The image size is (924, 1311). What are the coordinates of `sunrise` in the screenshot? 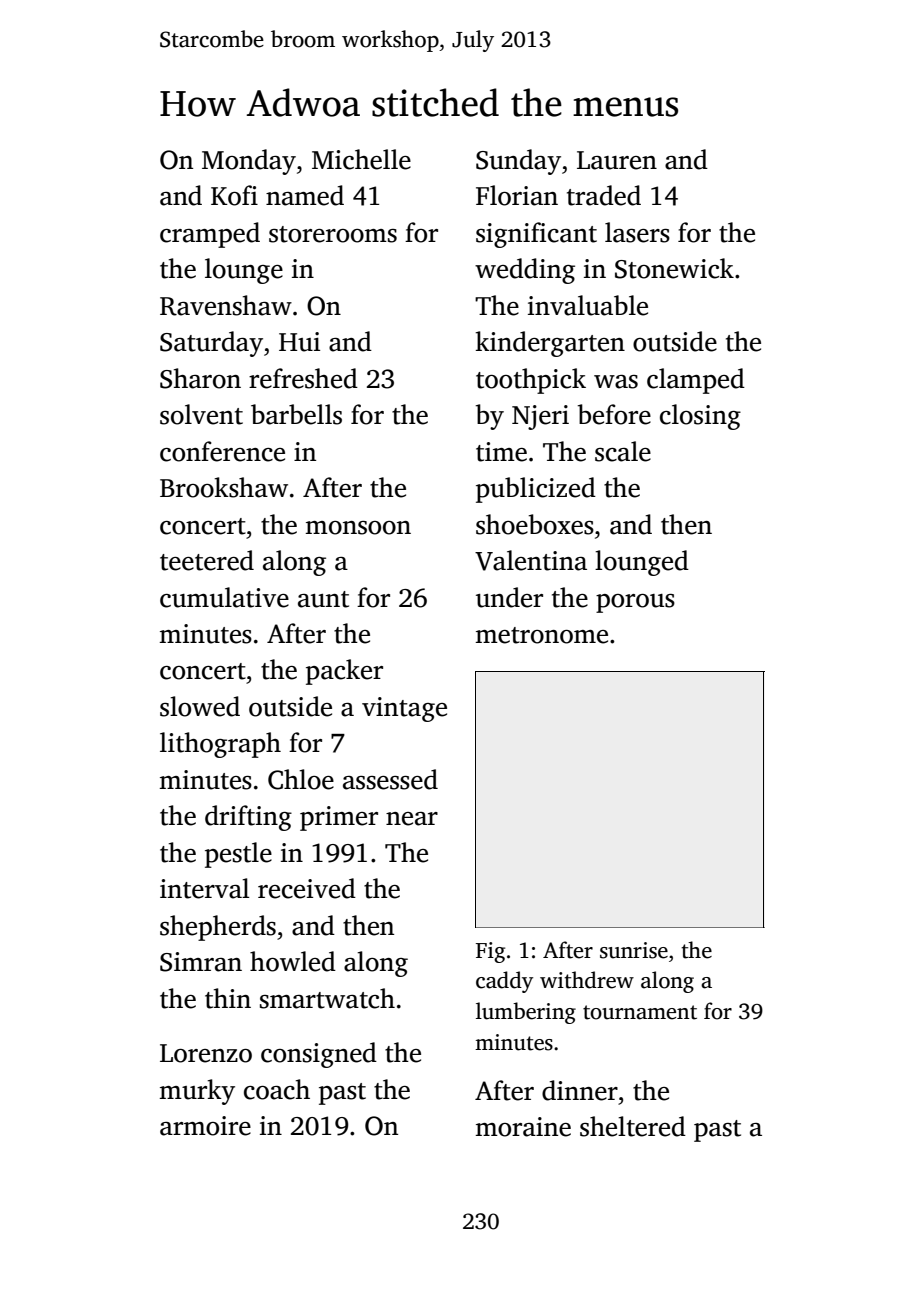 It's located at (634, 950).
